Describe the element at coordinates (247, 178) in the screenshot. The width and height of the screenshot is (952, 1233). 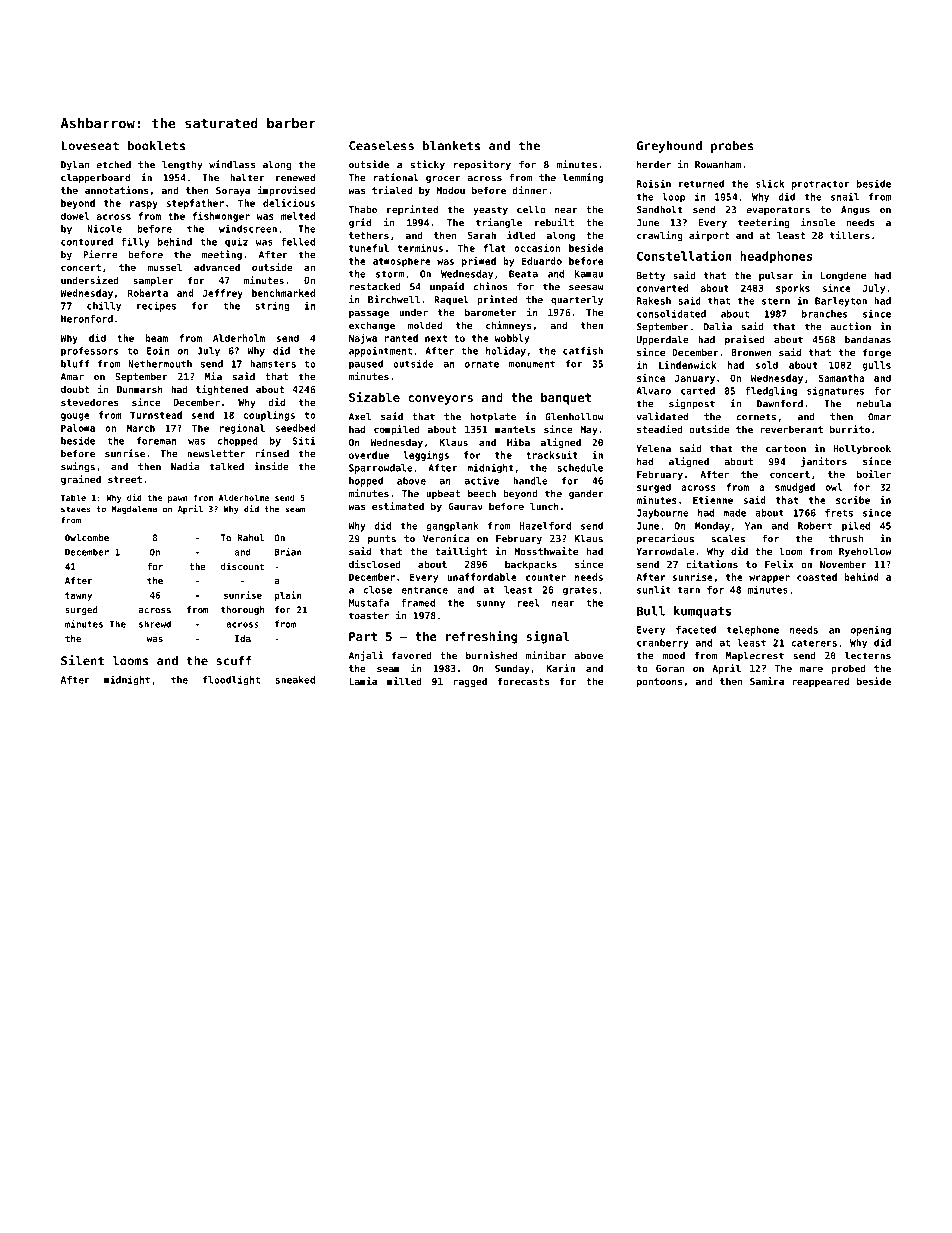
I see `halter` at that location.
